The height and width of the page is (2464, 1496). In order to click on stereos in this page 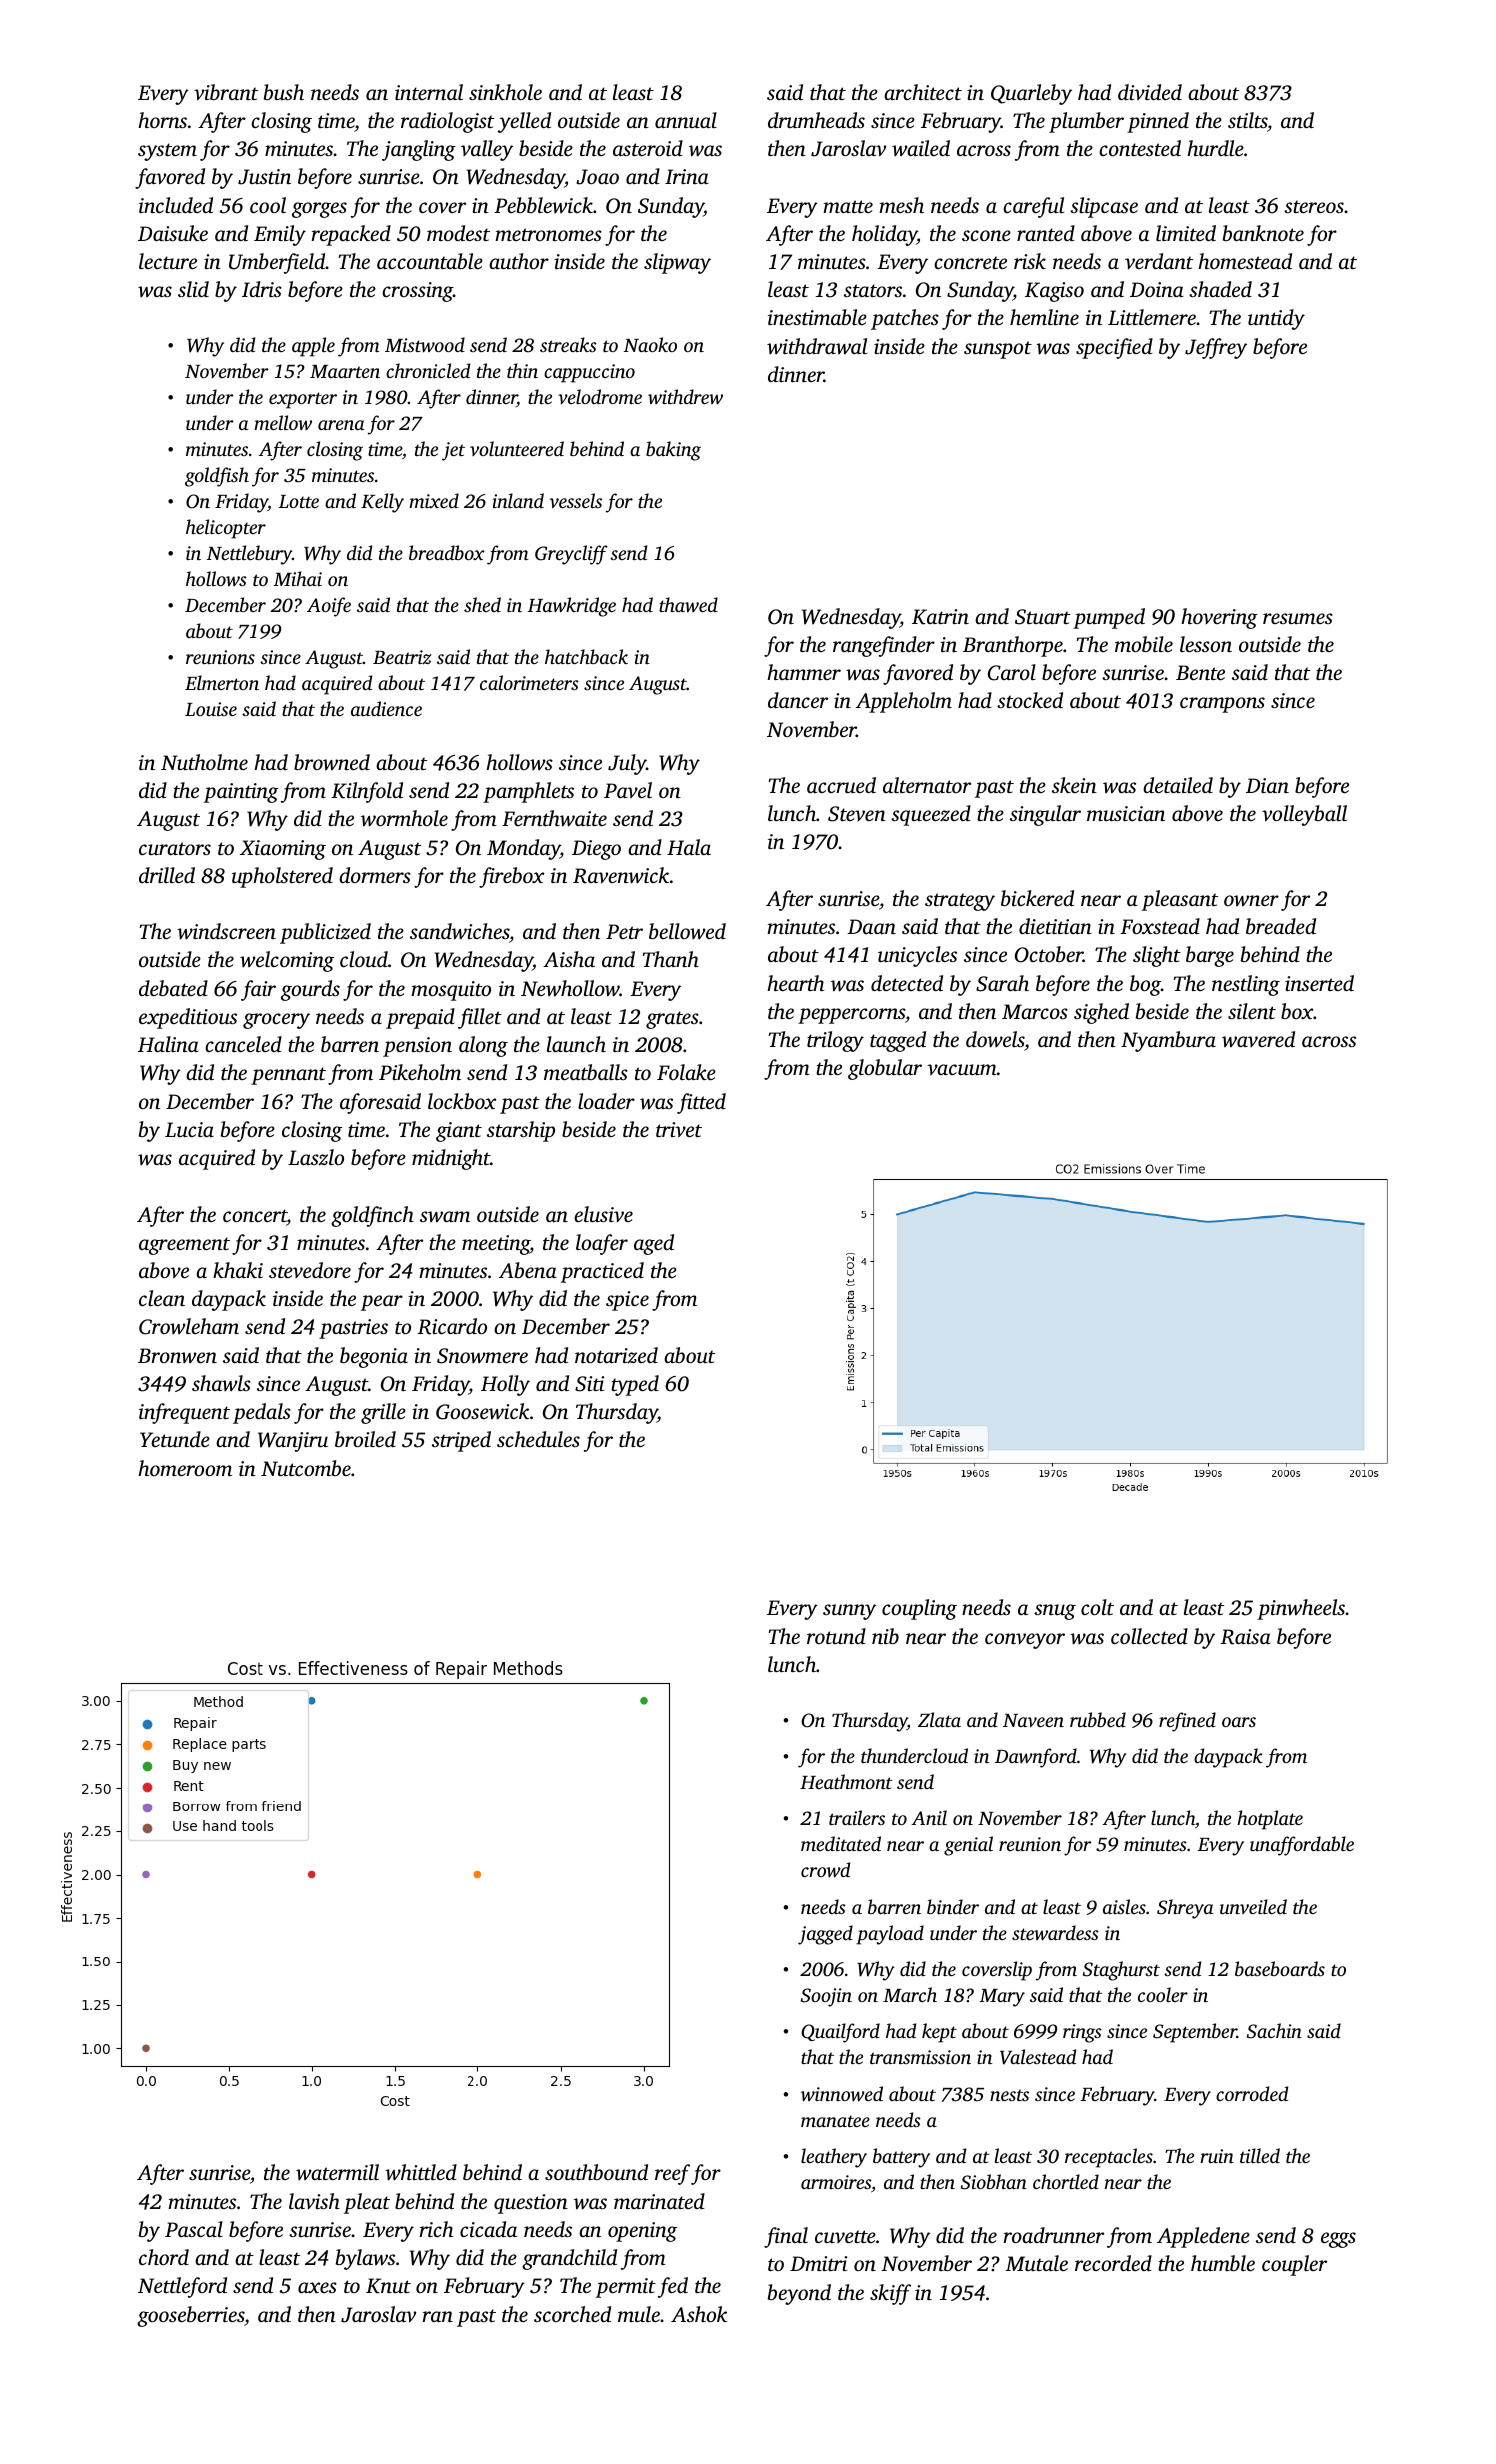, I will do `click(1314, 206)`.
